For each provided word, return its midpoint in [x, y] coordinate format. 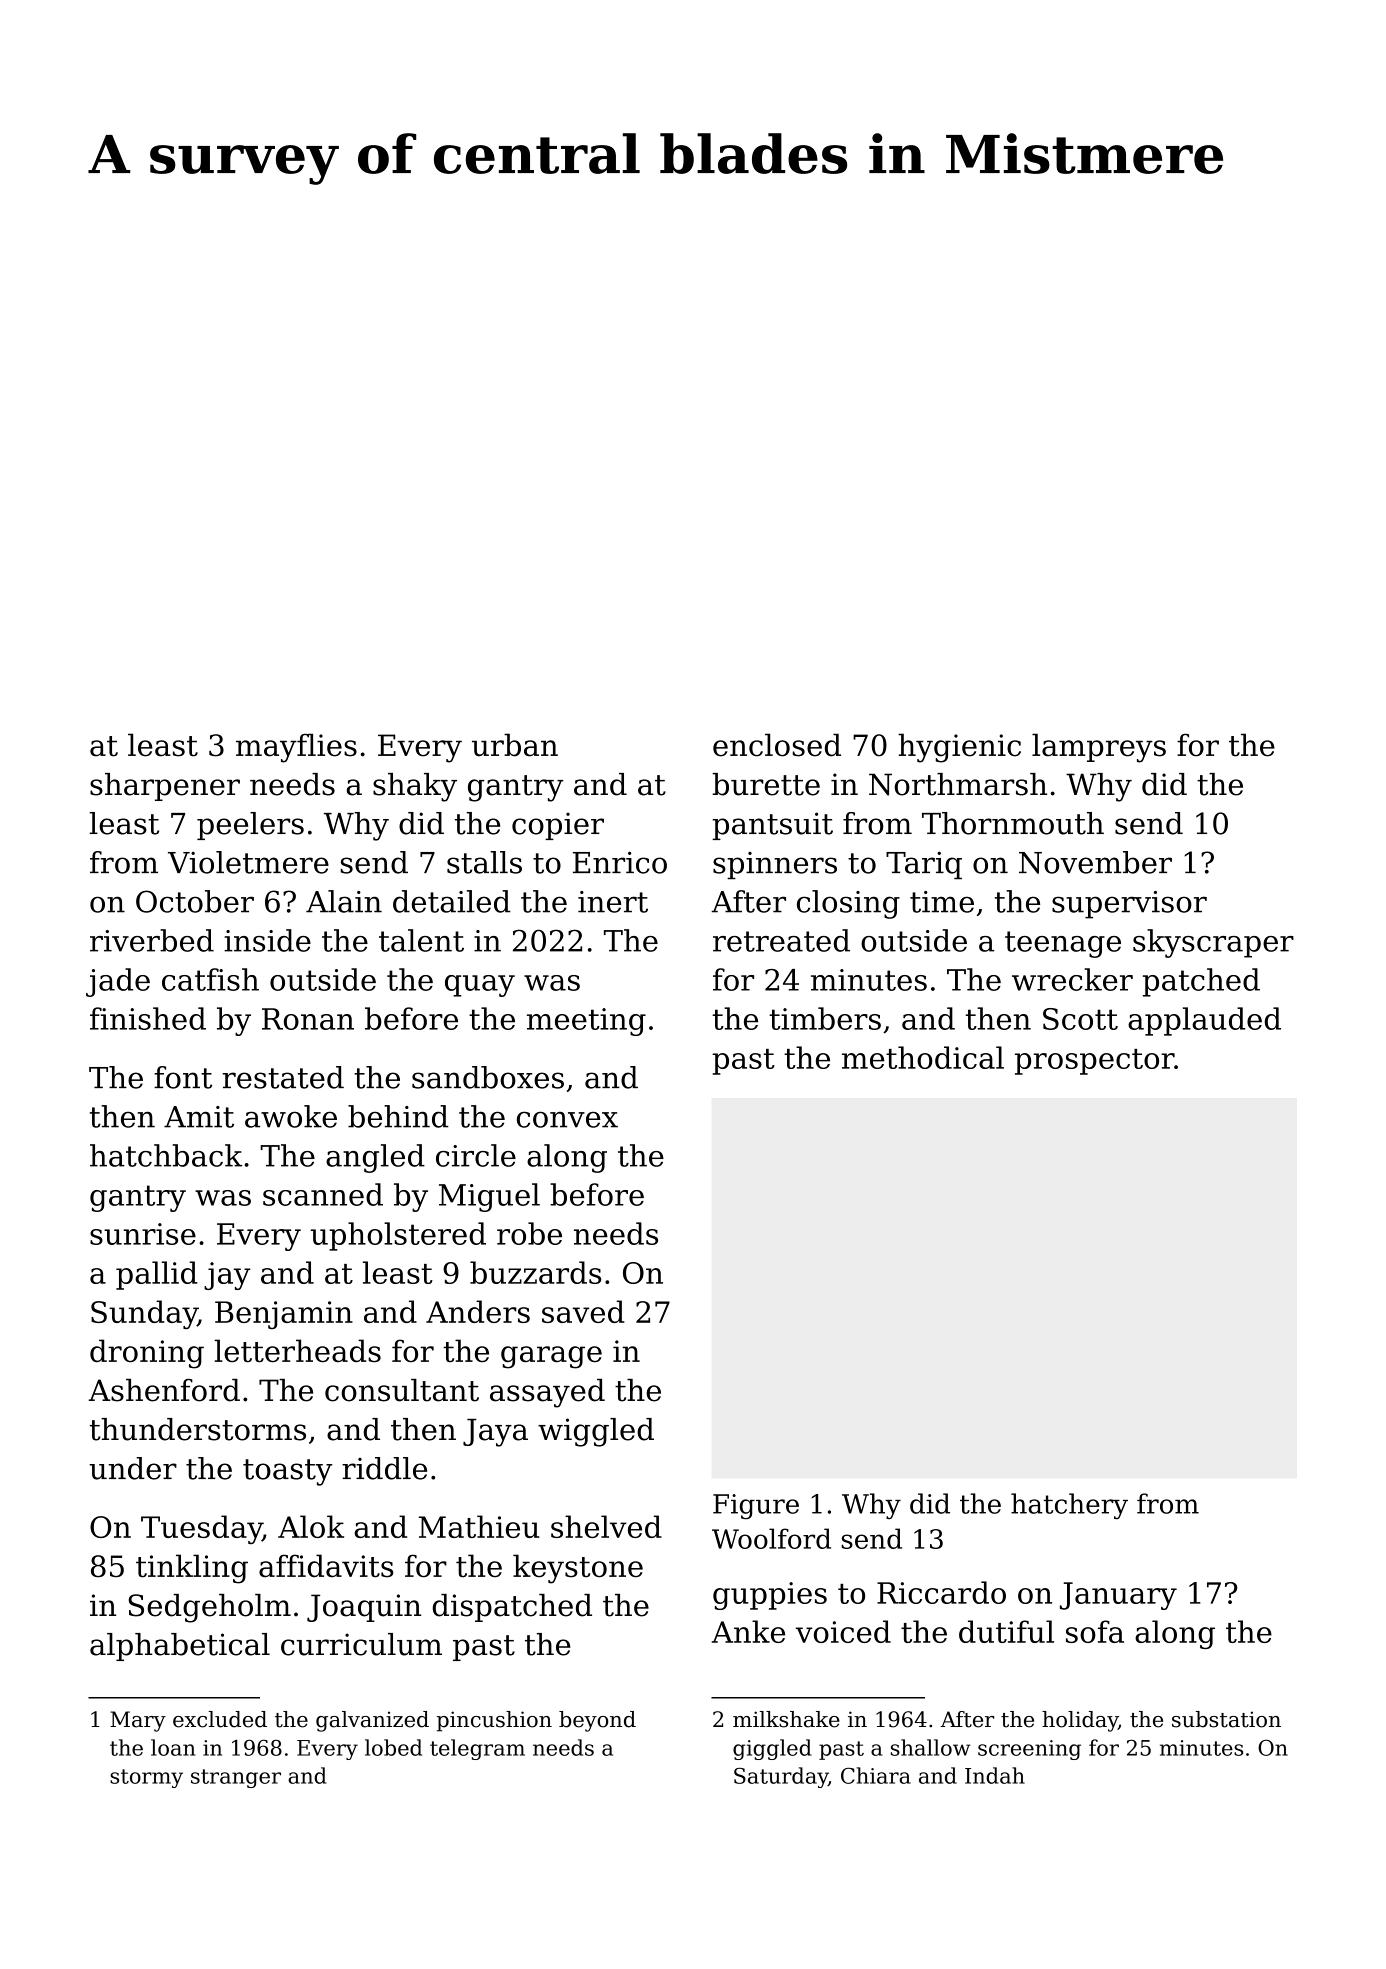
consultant [402, 1390]
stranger [236, 1778]
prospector [1094, 1062]
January [1118, 1596]
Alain [344, 901]
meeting [586, 1022]
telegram [477, 1749]
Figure [756, 1506]
